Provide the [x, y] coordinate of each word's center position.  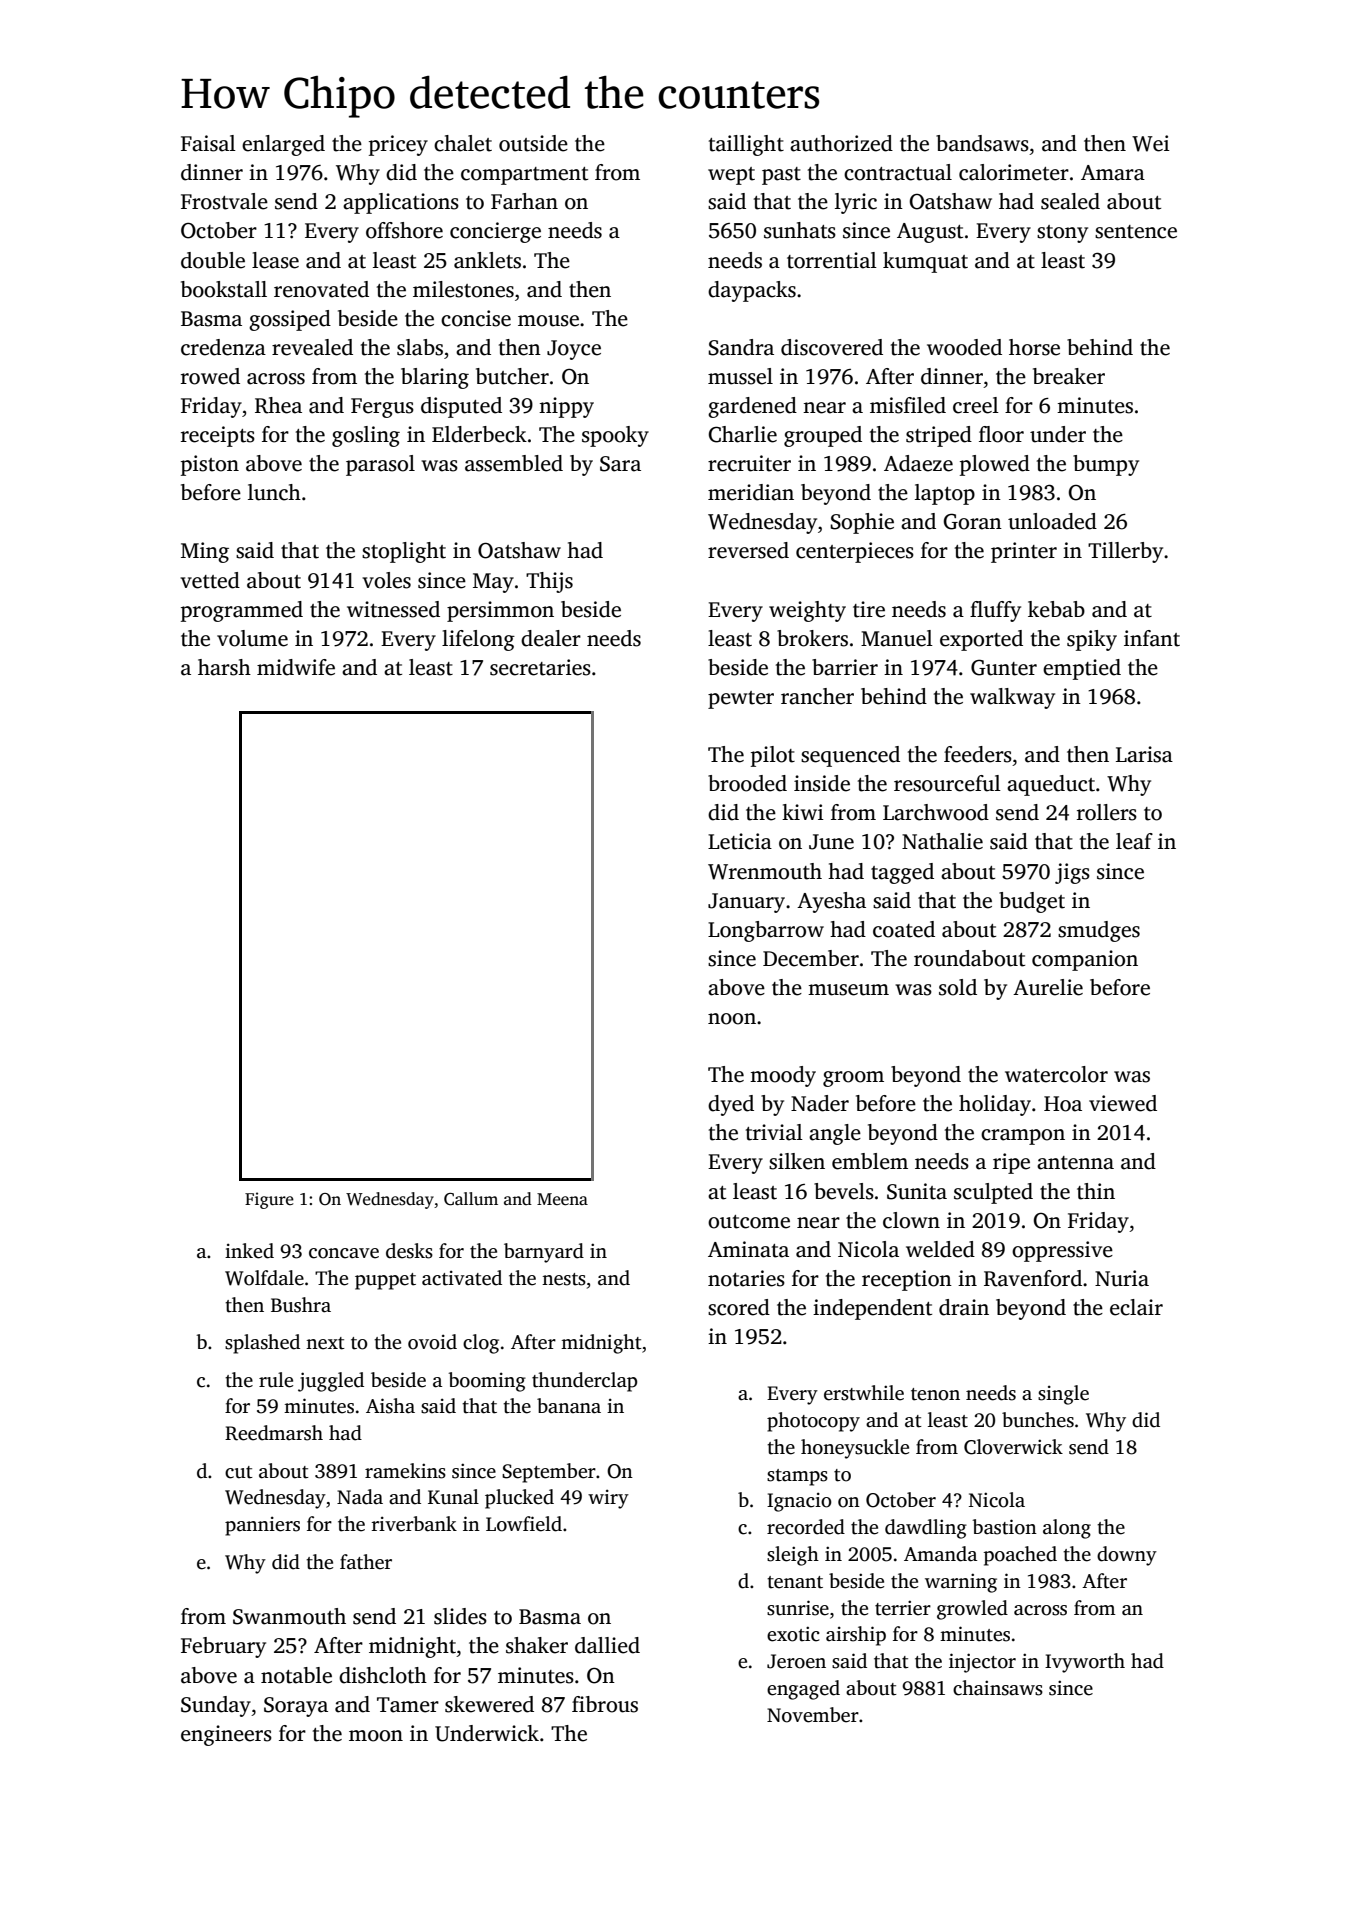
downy [1127, 1556]
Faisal [208, 143]
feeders [978, 754]
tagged [902, 873]
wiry [608, 1499]
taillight [746, 145]
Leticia [740, 841]
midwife [296, 667]
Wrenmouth [765, 871]
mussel [740, 376]
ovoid [432, 1342]
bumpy [1106, 465]
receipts [218, 436]
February [223, 1647]
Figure [269, 1200]
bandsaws [982, 143]
